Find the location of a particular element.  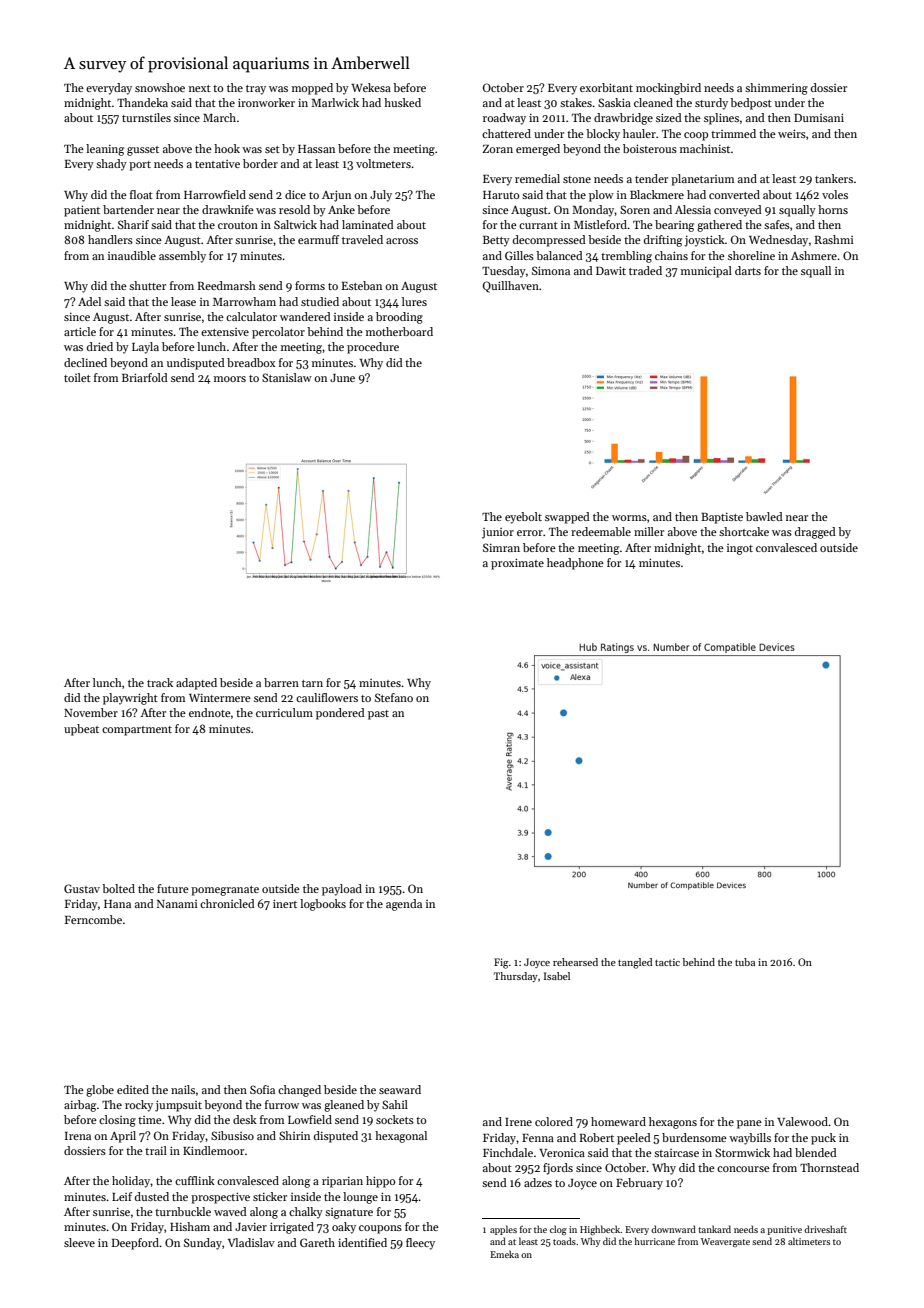

bedpost is located at coordinates (751, 104).
